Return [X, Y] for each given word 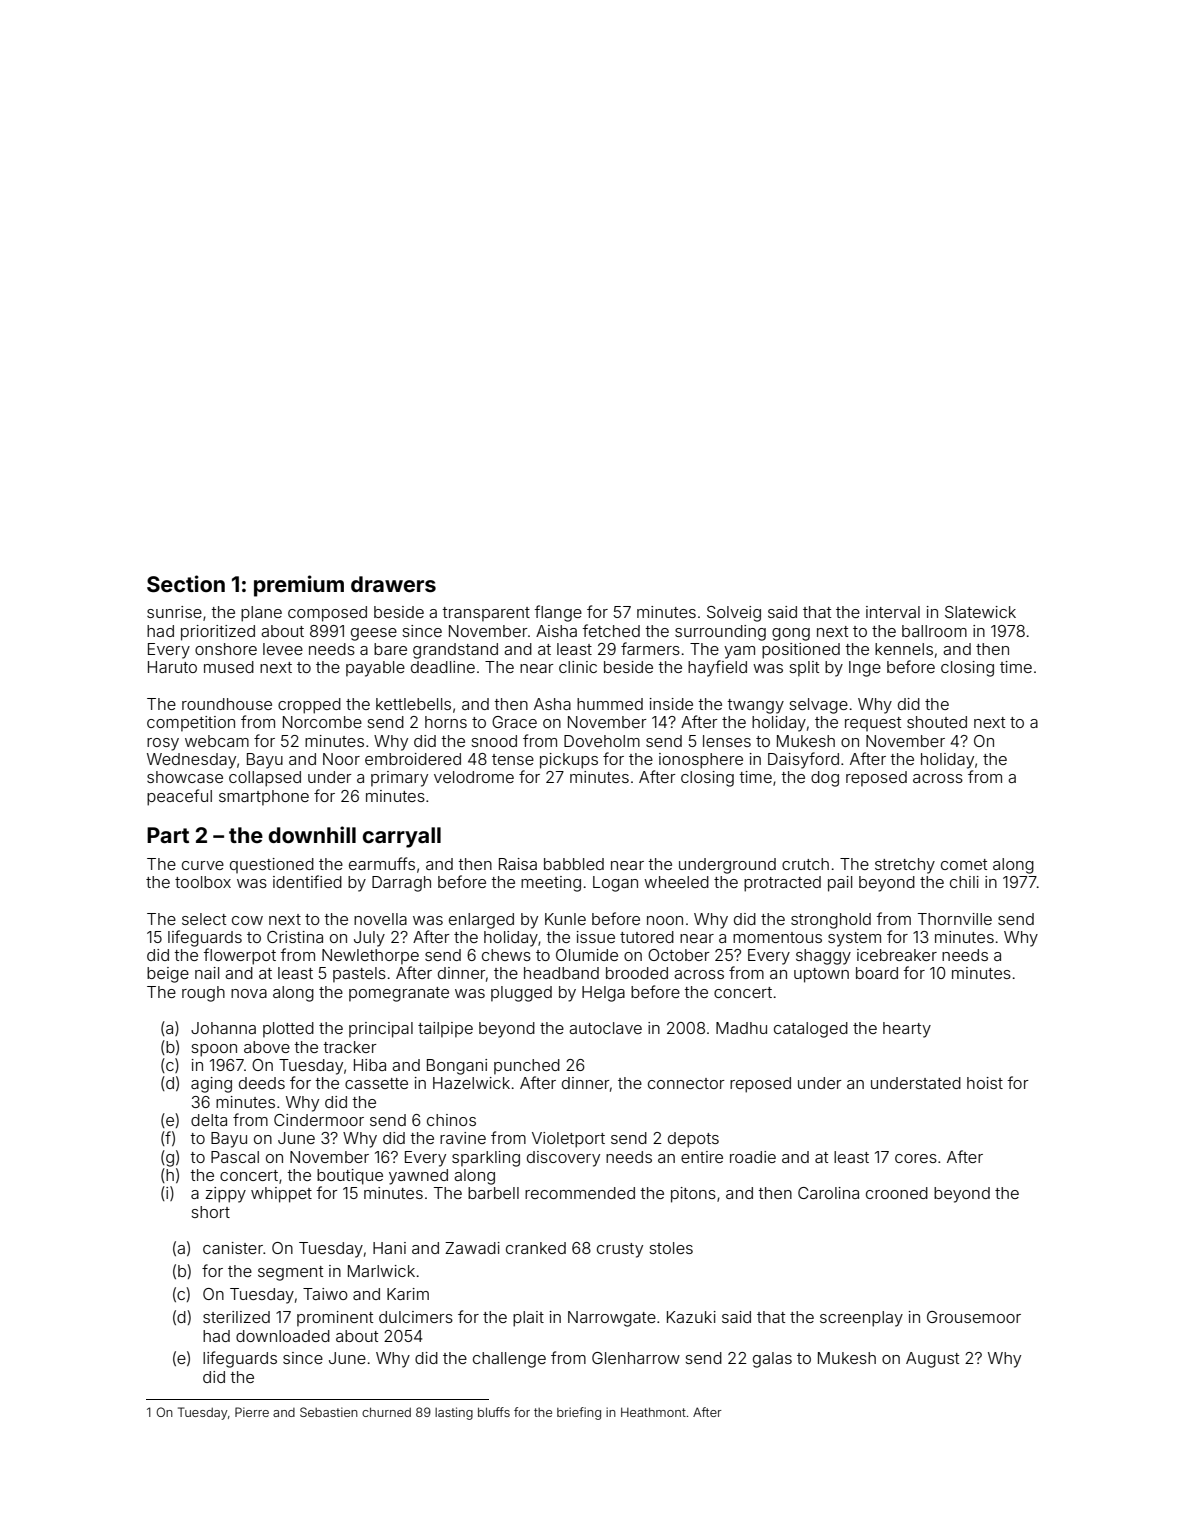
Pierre [252, 1412]
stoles [671, 1248]
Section [186, 584]
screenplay [861, 1319]
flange [558, 613]
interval [893, 612]
